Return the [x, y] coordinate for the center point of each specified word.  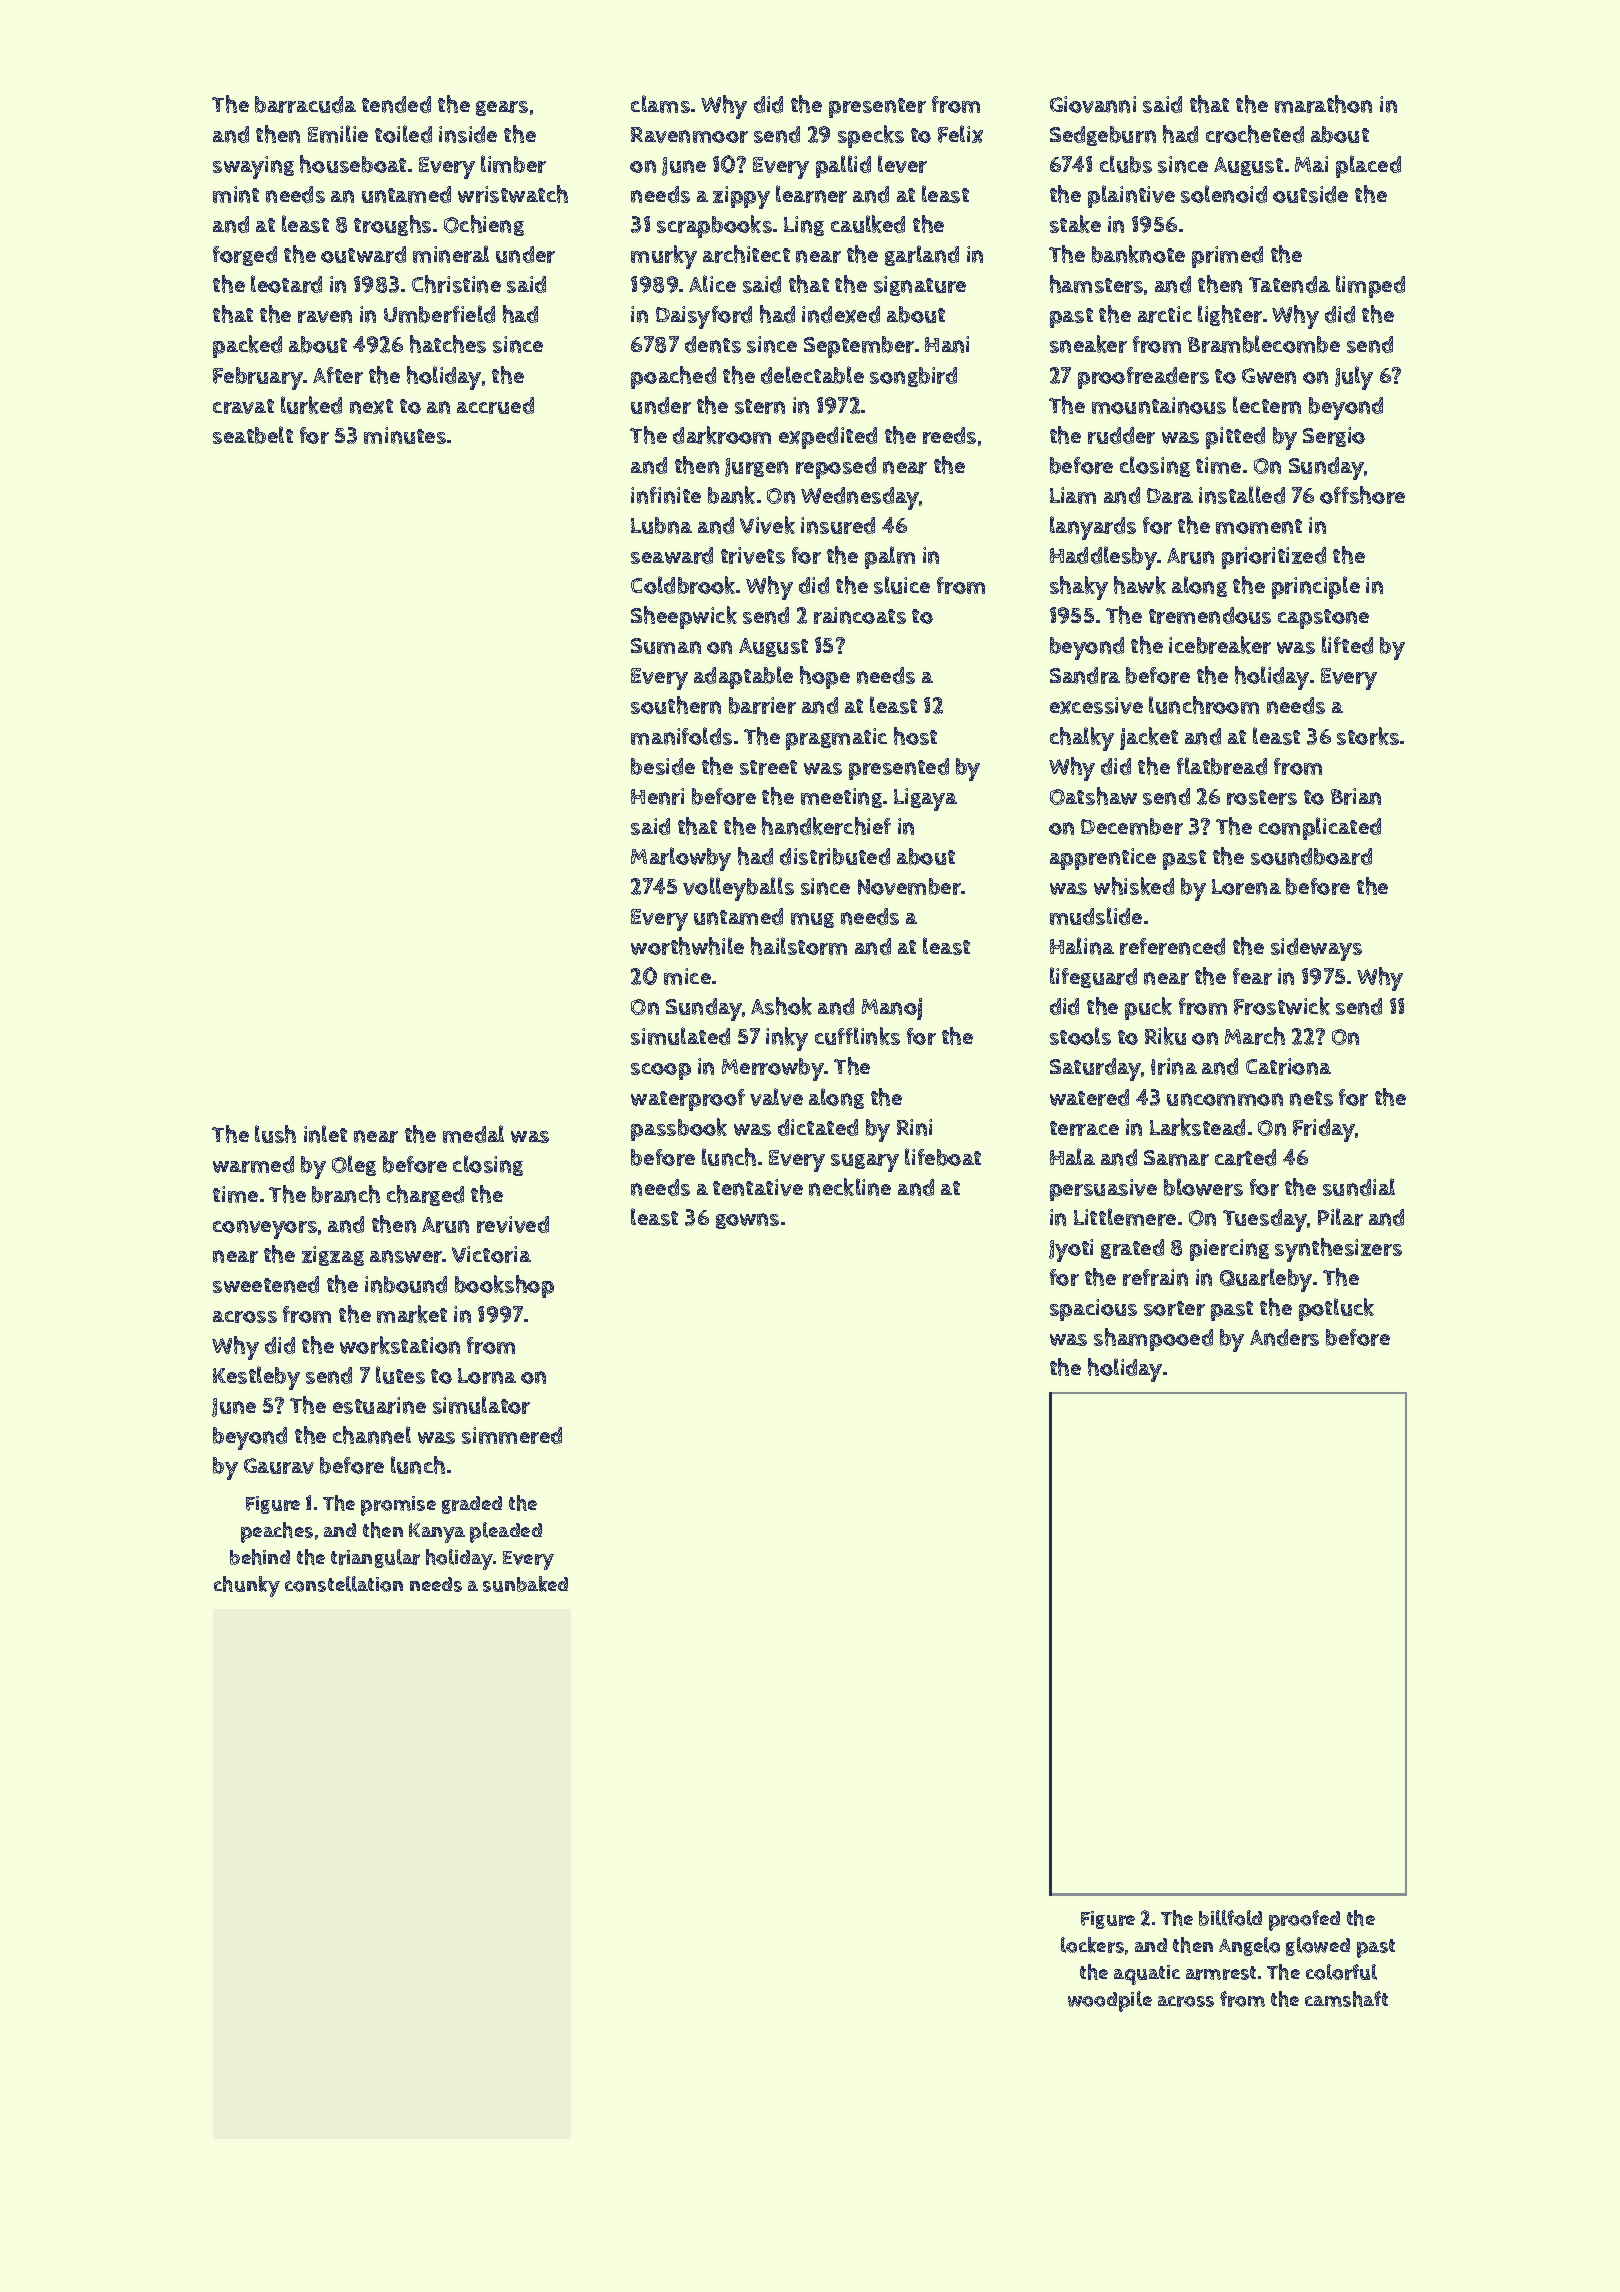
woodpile [1110, 2001]
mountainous [1159, 405]
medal [473, 1134]
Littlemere [1125, 1217]
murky [664, 257]
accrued [495, 405]
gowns [747, 1221]
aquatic [1147, 1975]
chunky [247, 1586]
